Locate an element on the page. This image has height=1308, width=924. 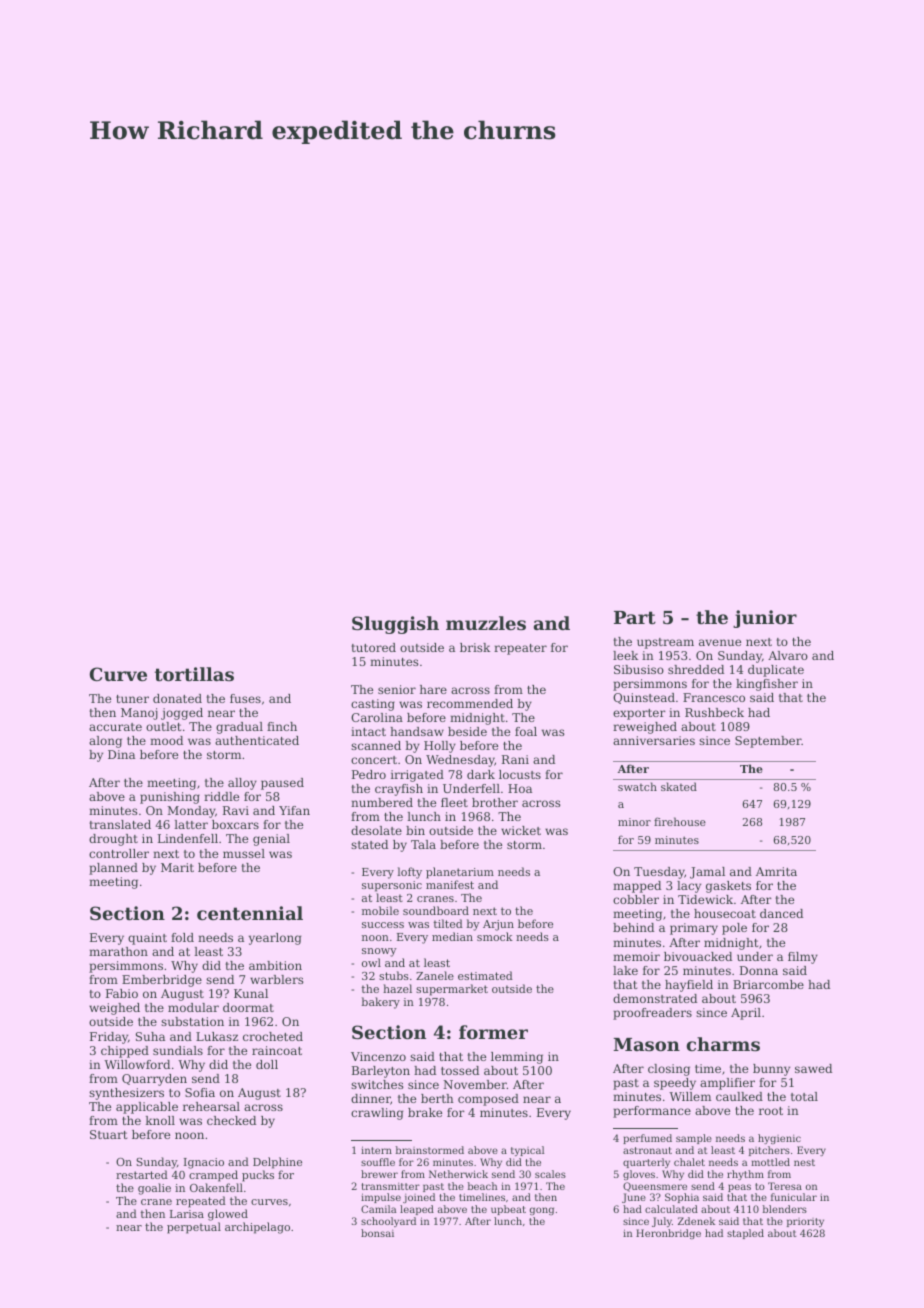
tortillas is located at coordinates (194, 674).
